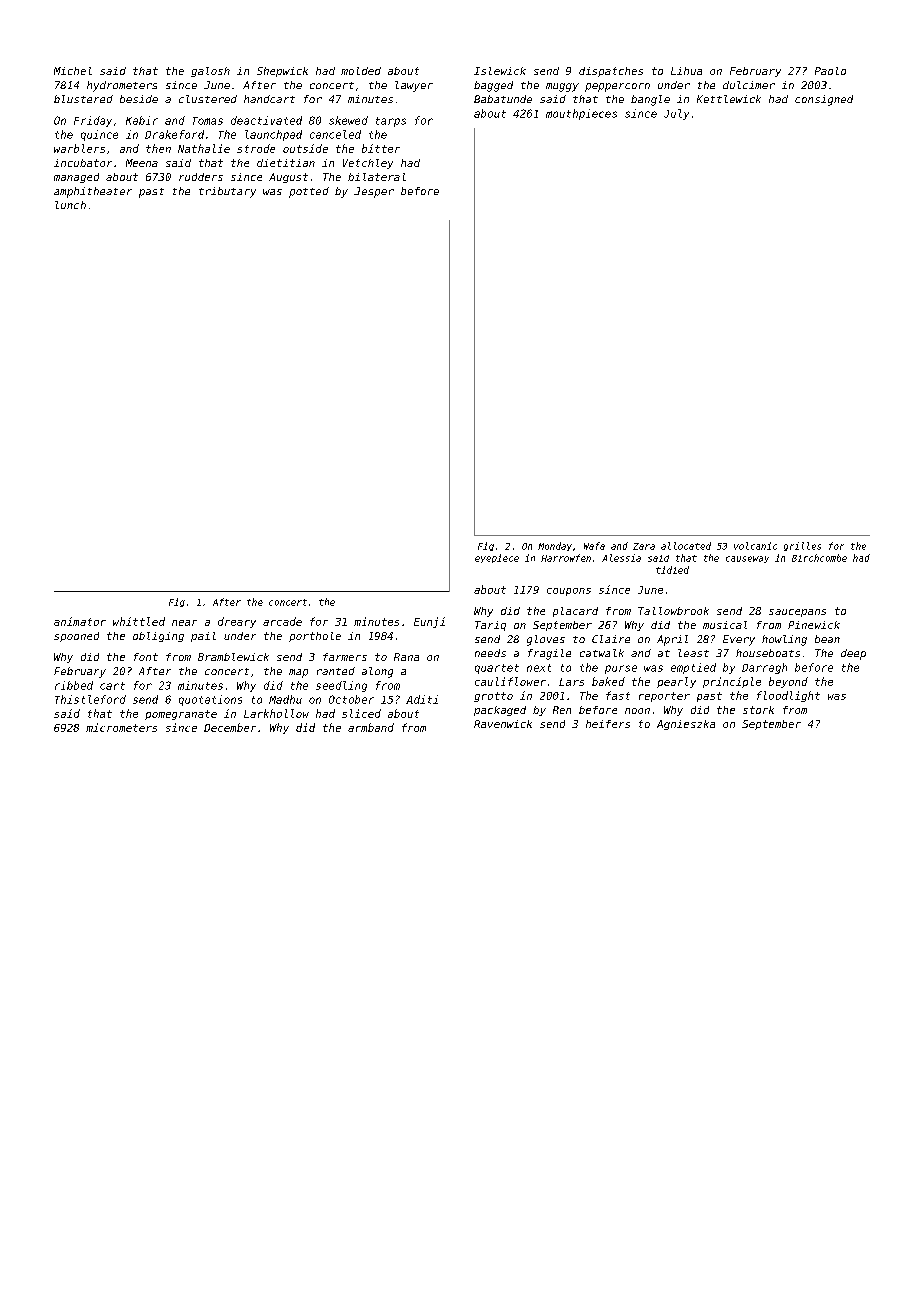  Describe the element at coordinates (729, 99) in the screenshot. I see `Kettlewick` at that location.
